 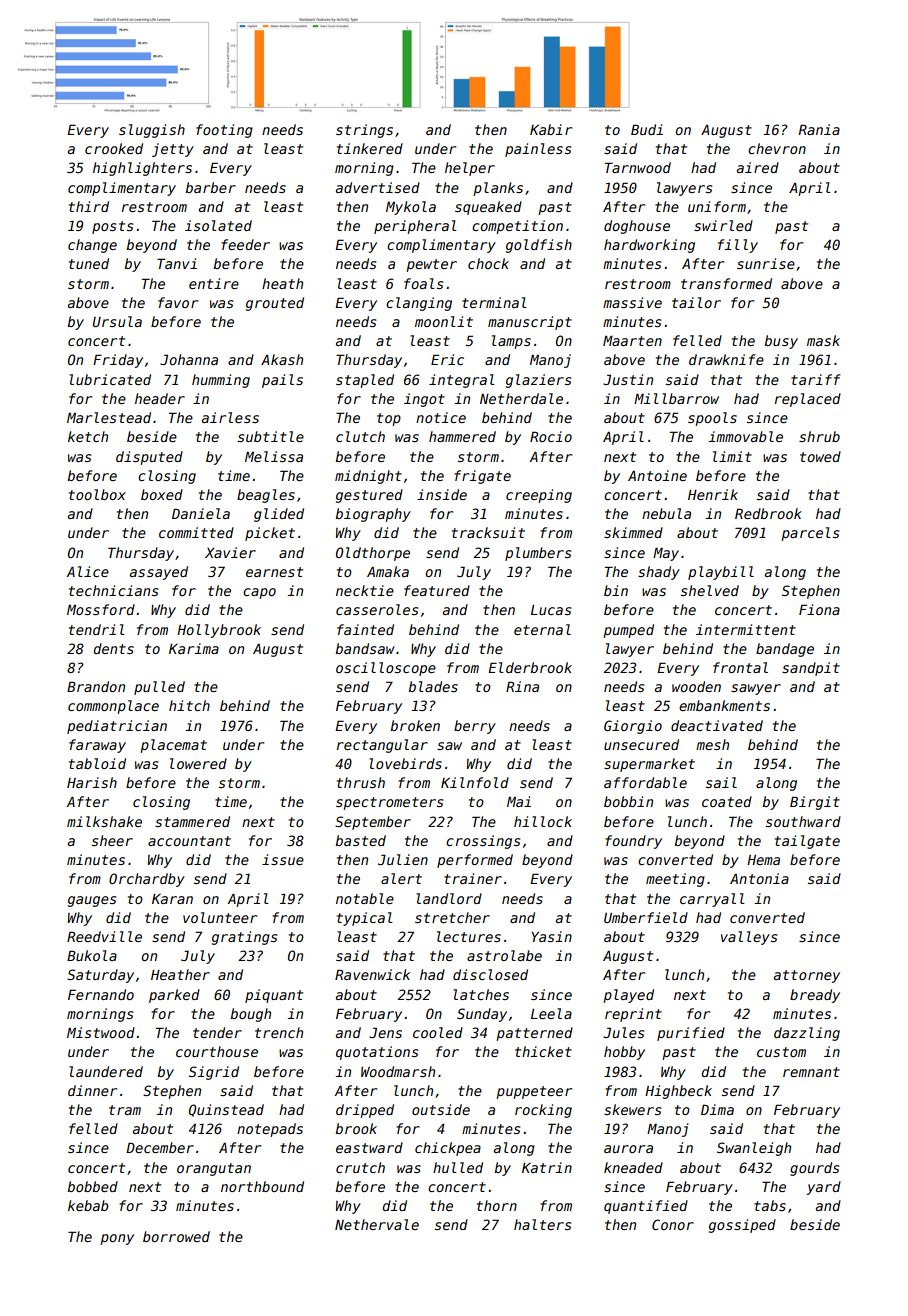 What do you see at coordinates (632, 302) in the screenshot?
I see `massive` at bounding box center [632, 302].
